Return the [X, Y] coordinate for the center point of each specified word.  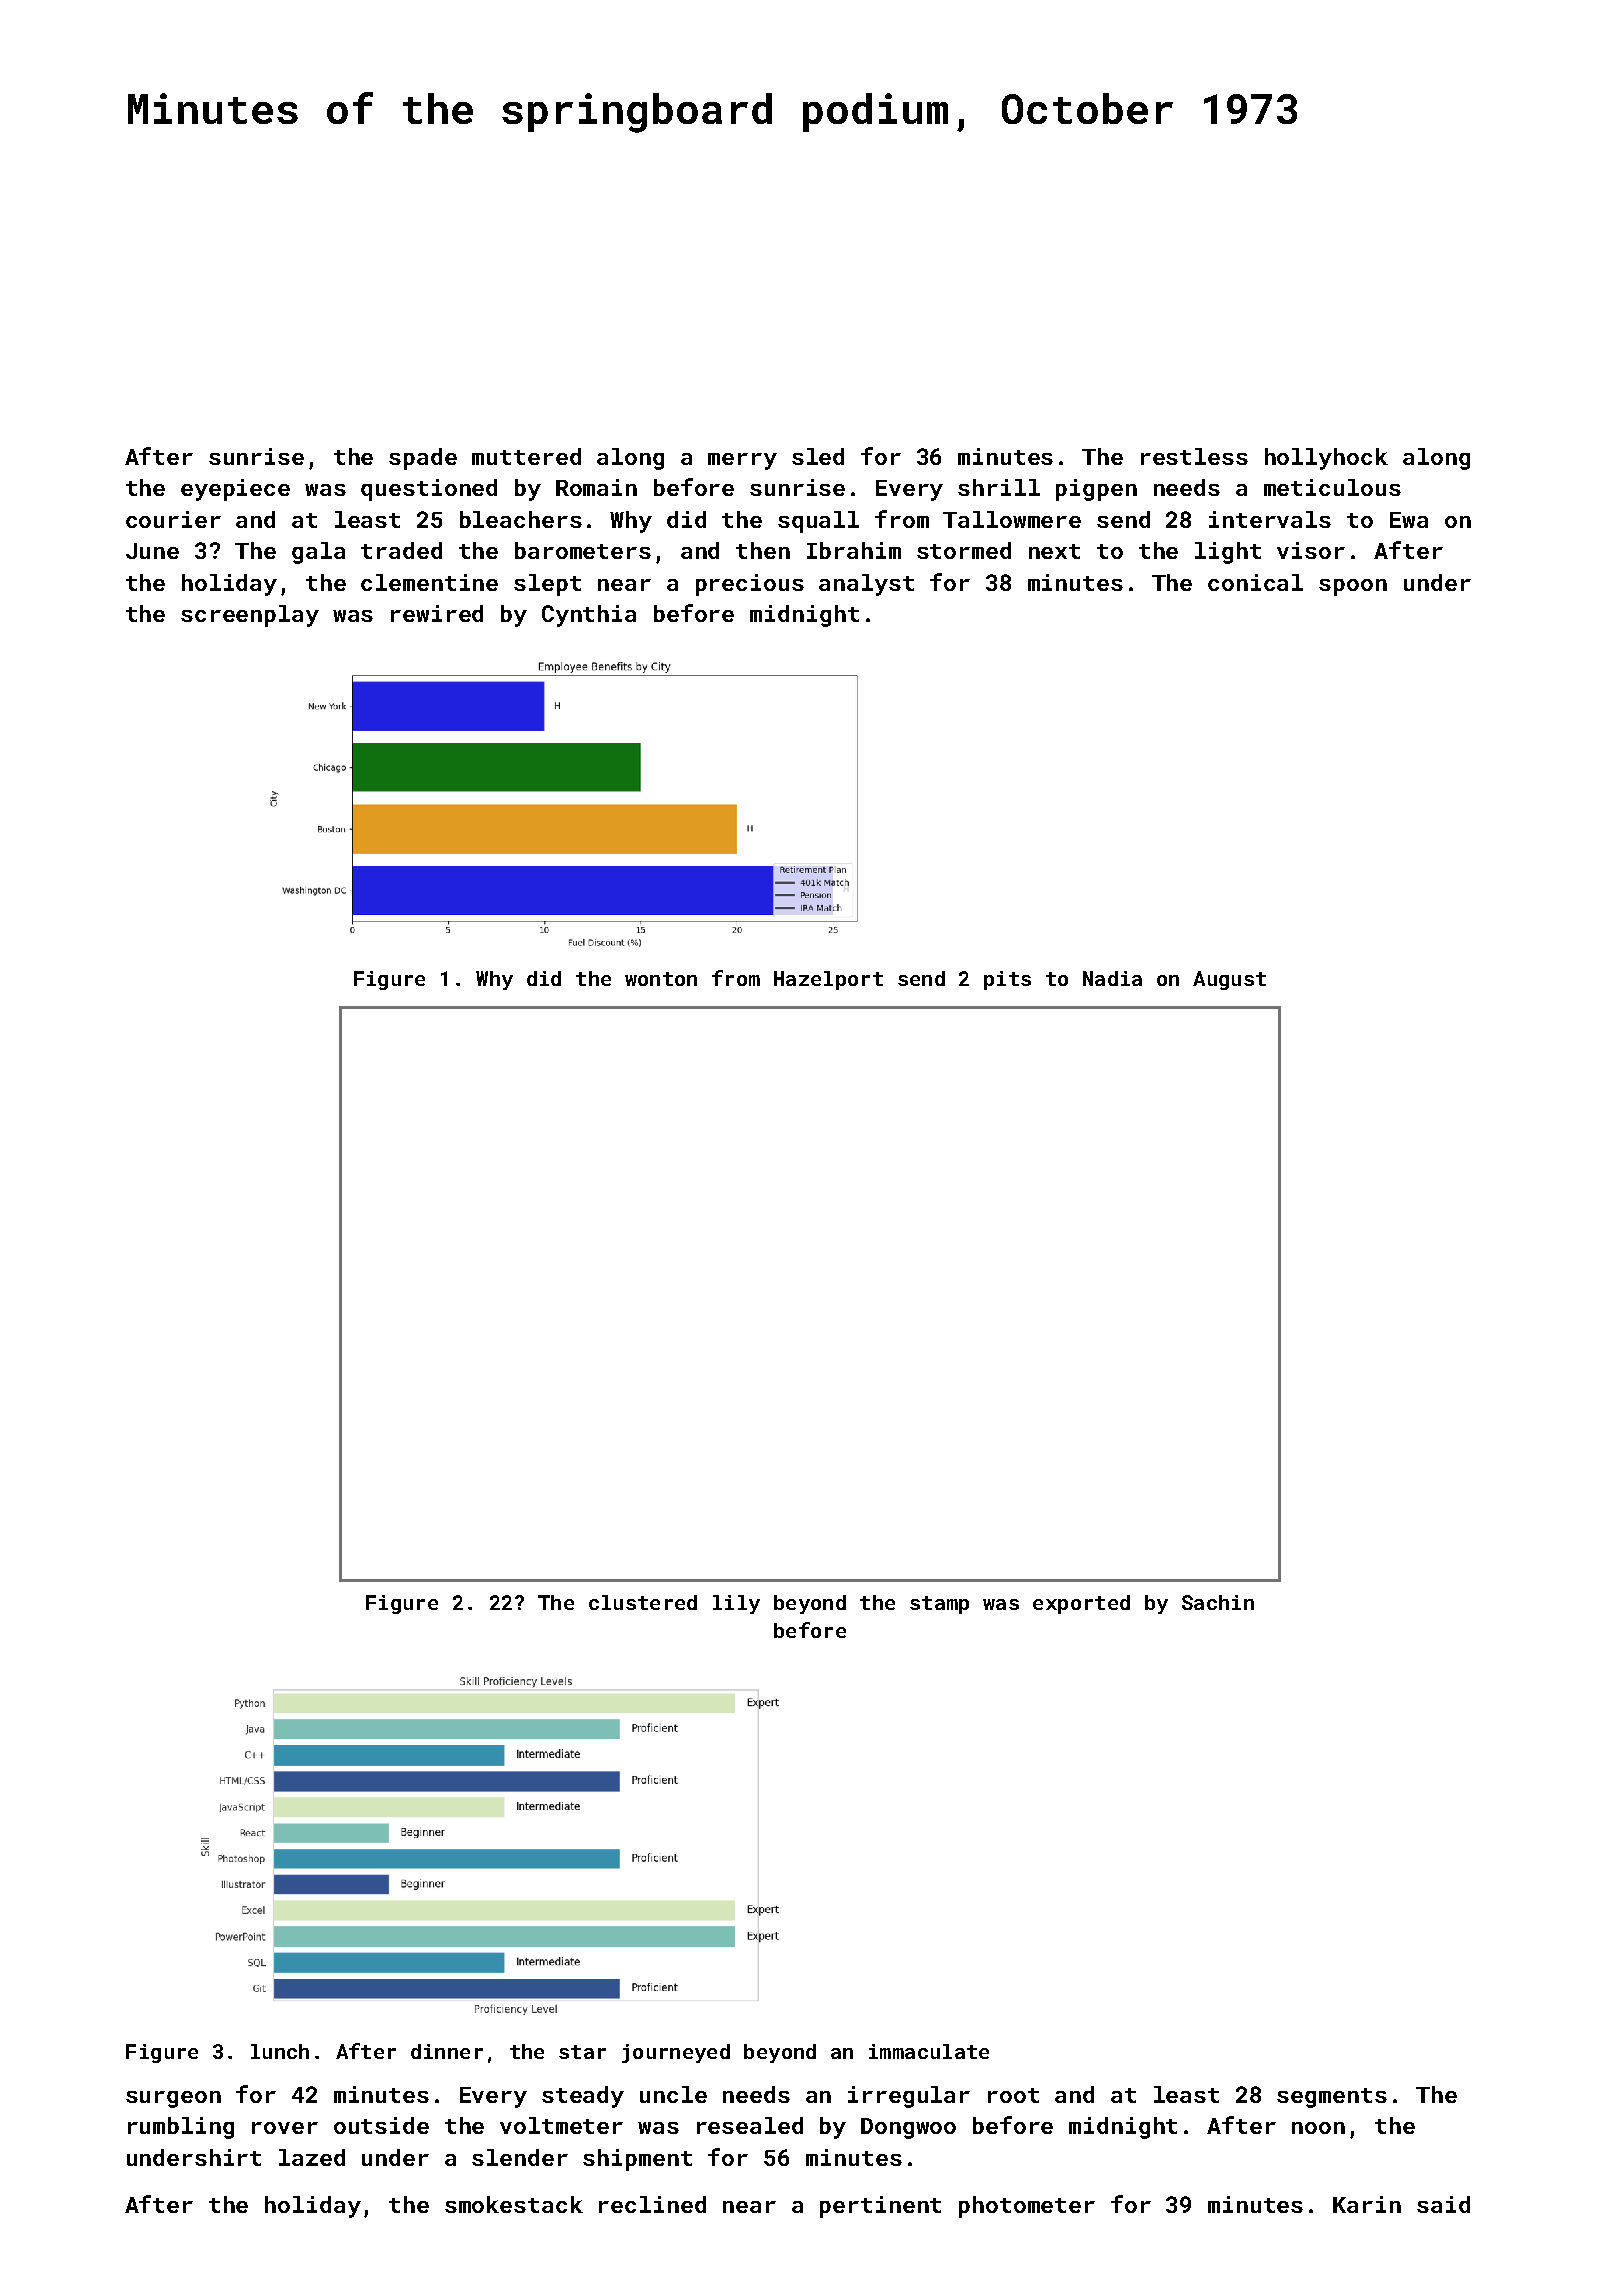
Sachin [1218, 1602]
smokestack [514, 2204]
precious [750, 585]
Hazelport [828, 980]
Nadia [1112, 978]
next [1054, 551]
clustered [643, 1602]
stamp [939, 1605]
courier [173, 519]
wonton [661, 979]
